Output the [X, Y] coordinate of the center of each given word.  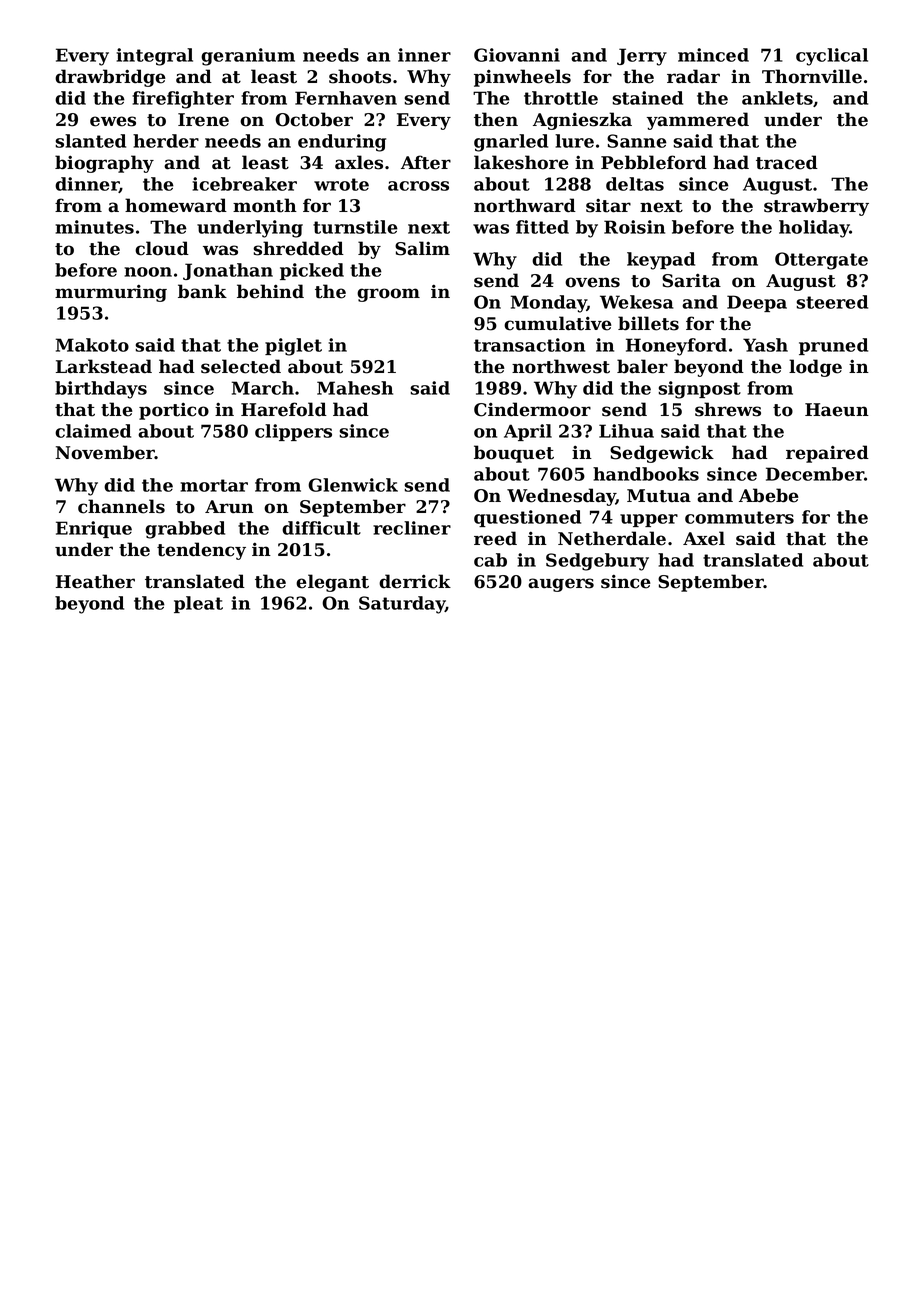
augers [561, 585]
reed [495, 538]
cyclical [832, 57]
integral [154, 57]
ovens [592, 282]
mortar [214, 485]
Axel [704, 538]
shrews [728, 409]
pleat [198, 604]
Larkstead [104, 366]
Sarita [691, 280]
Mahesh [355, 388]
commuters [739, 517]
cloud [162, 248]
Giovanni [517, 55]
